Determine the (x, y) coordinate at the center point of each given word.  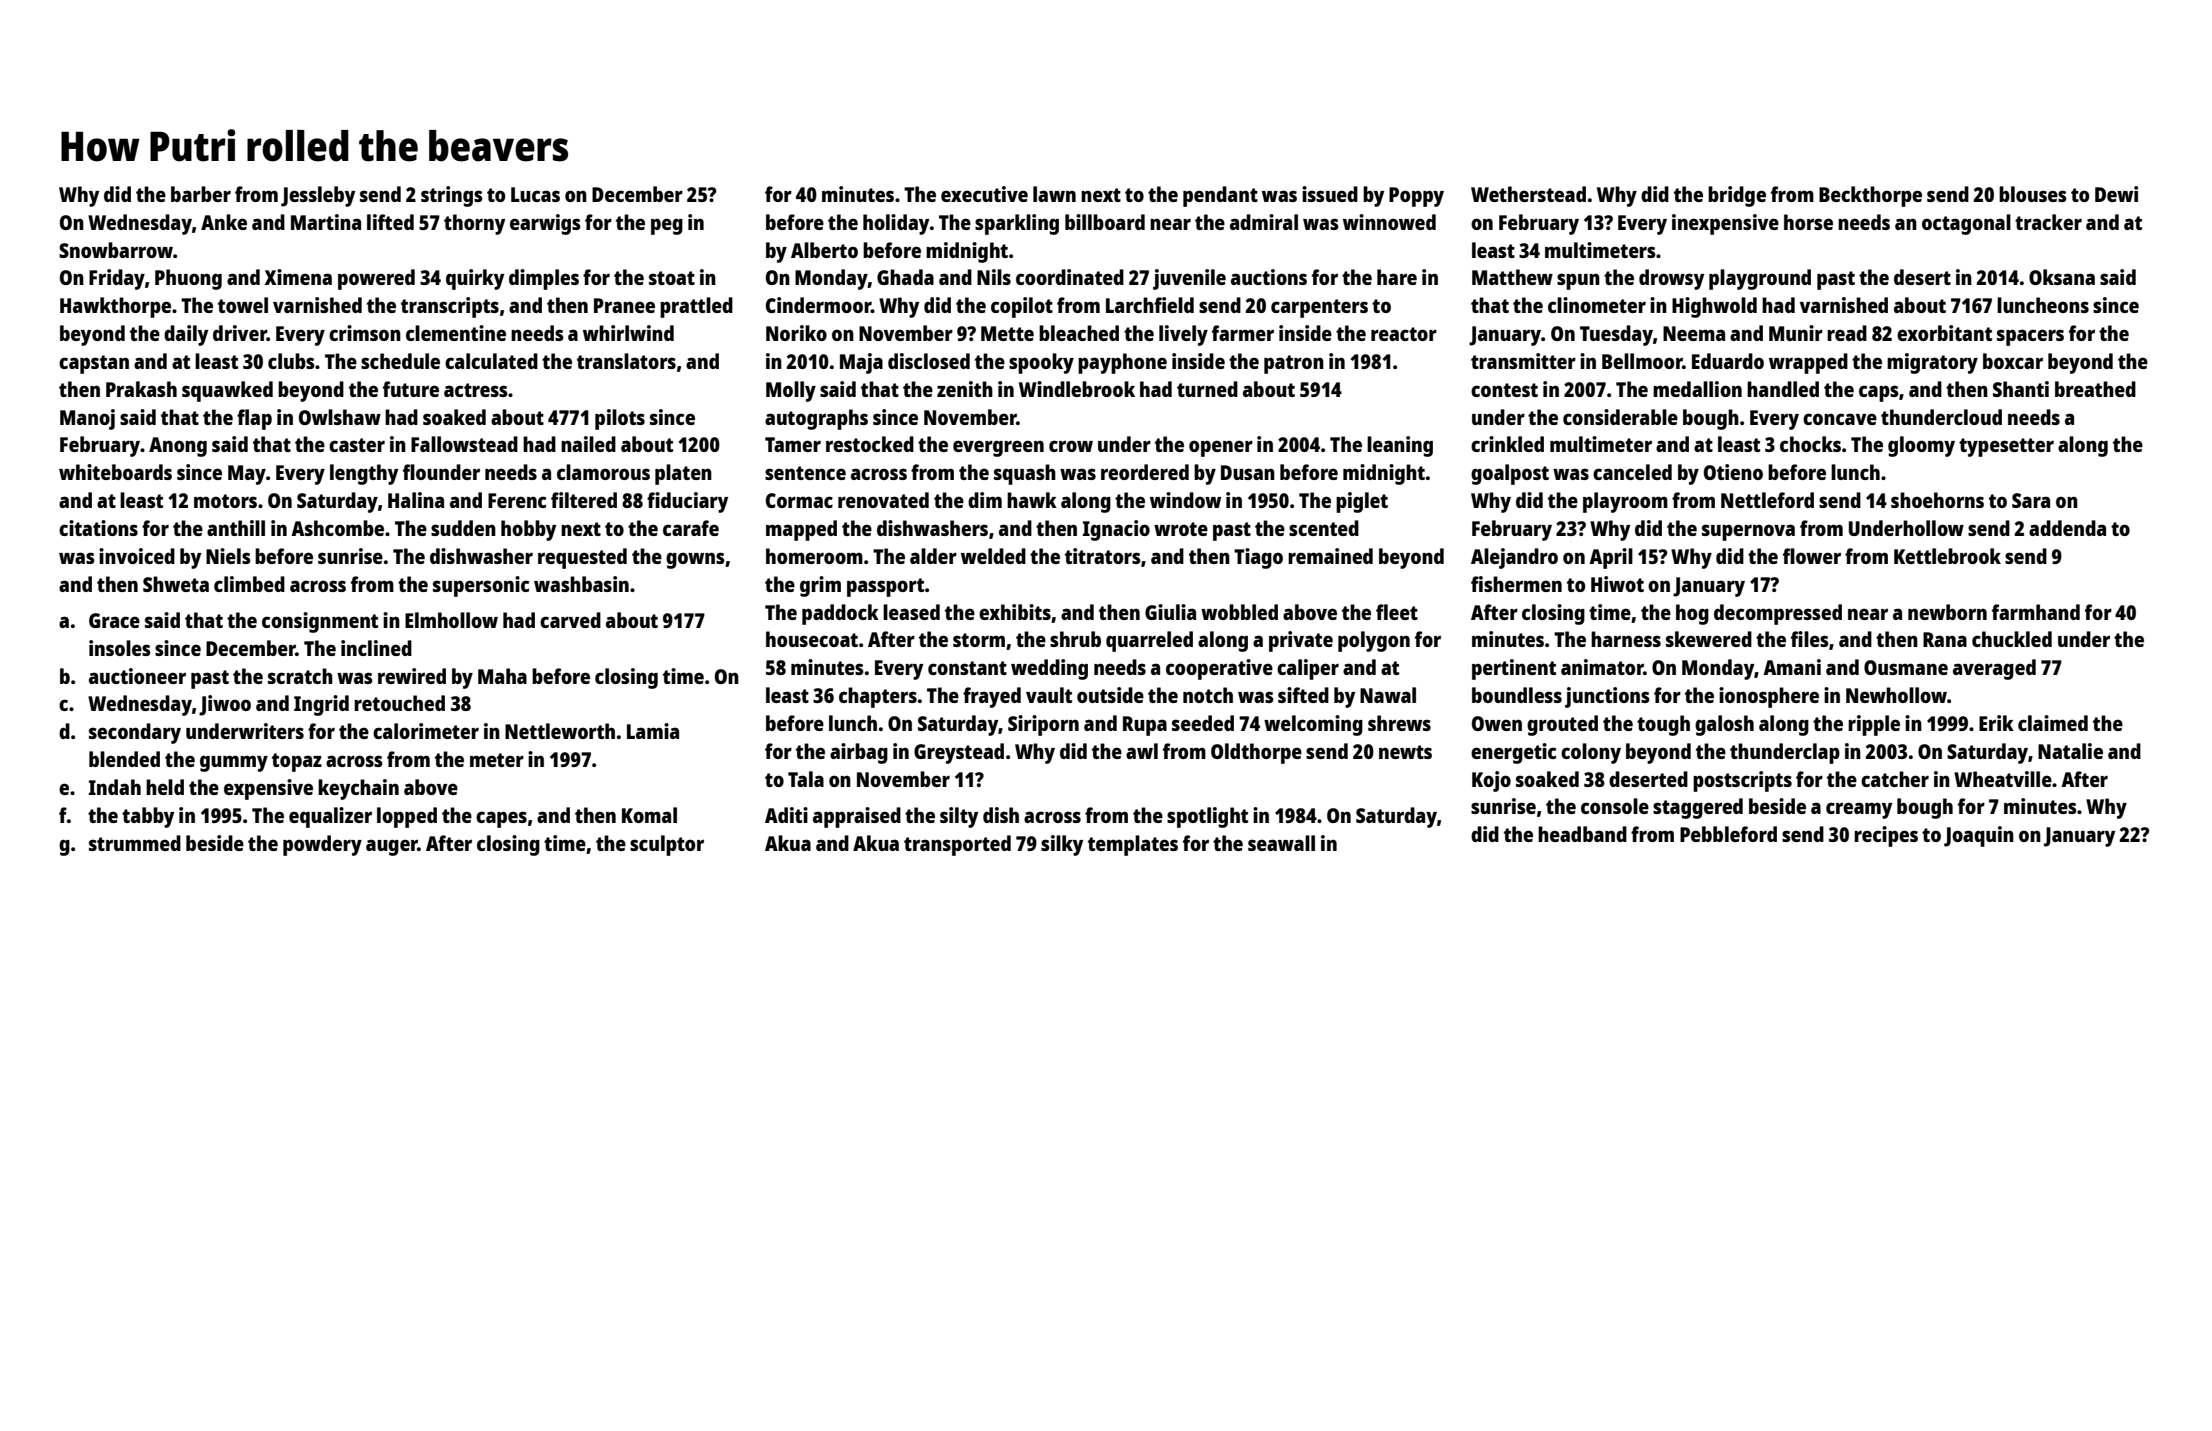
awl (1142, 751)
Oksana (2062, 277)
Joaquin (1979, 836)
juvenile (1189, 279)
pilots (620, 419)
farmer (1243, 333)
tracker (2048, 222)
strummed (135, 843)
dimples (544, 279)
